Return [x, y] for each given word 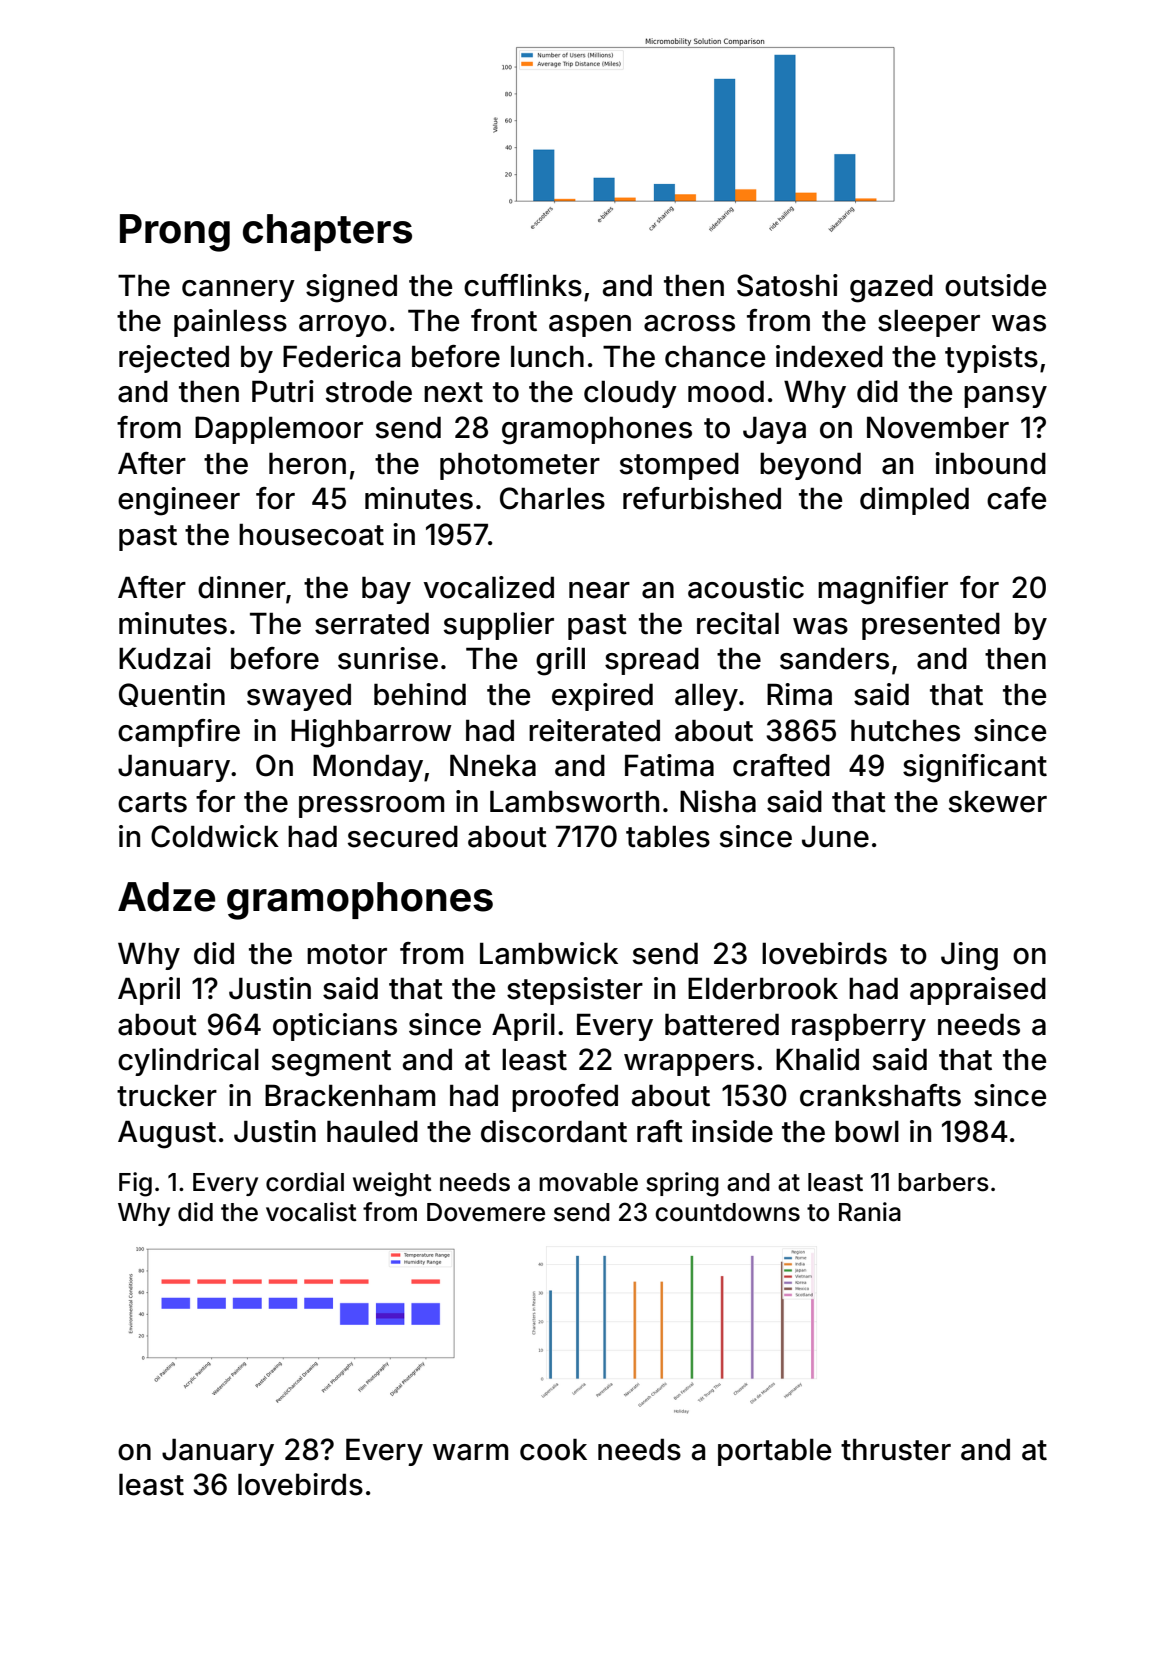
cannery [238, 291]
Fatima [669, 765]
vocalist [311, 1212]
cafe [1016, 498]
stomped [679, 466]
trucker [167, 1095]
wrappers [689, 1065]
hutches [905, 730]
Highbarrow [371, 733]
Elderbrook [763, 988]
